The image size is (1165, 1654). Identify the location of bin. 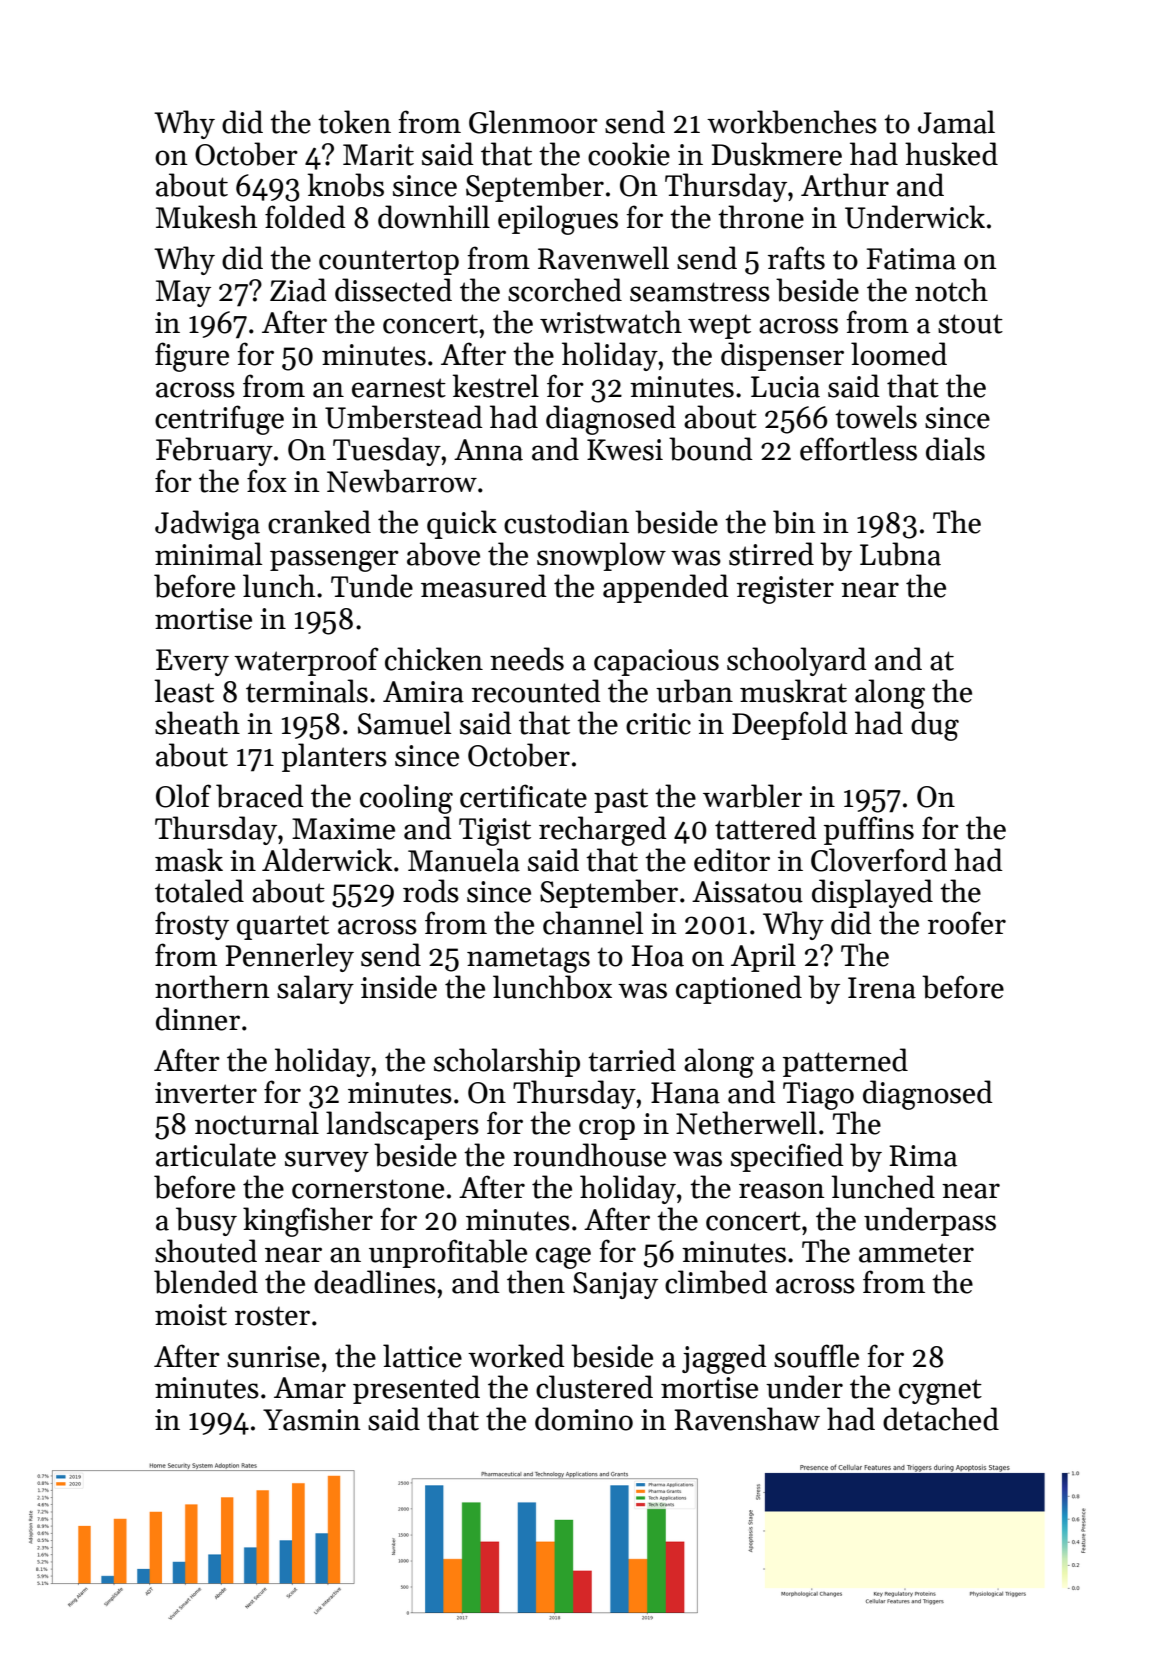
(794, 522).
